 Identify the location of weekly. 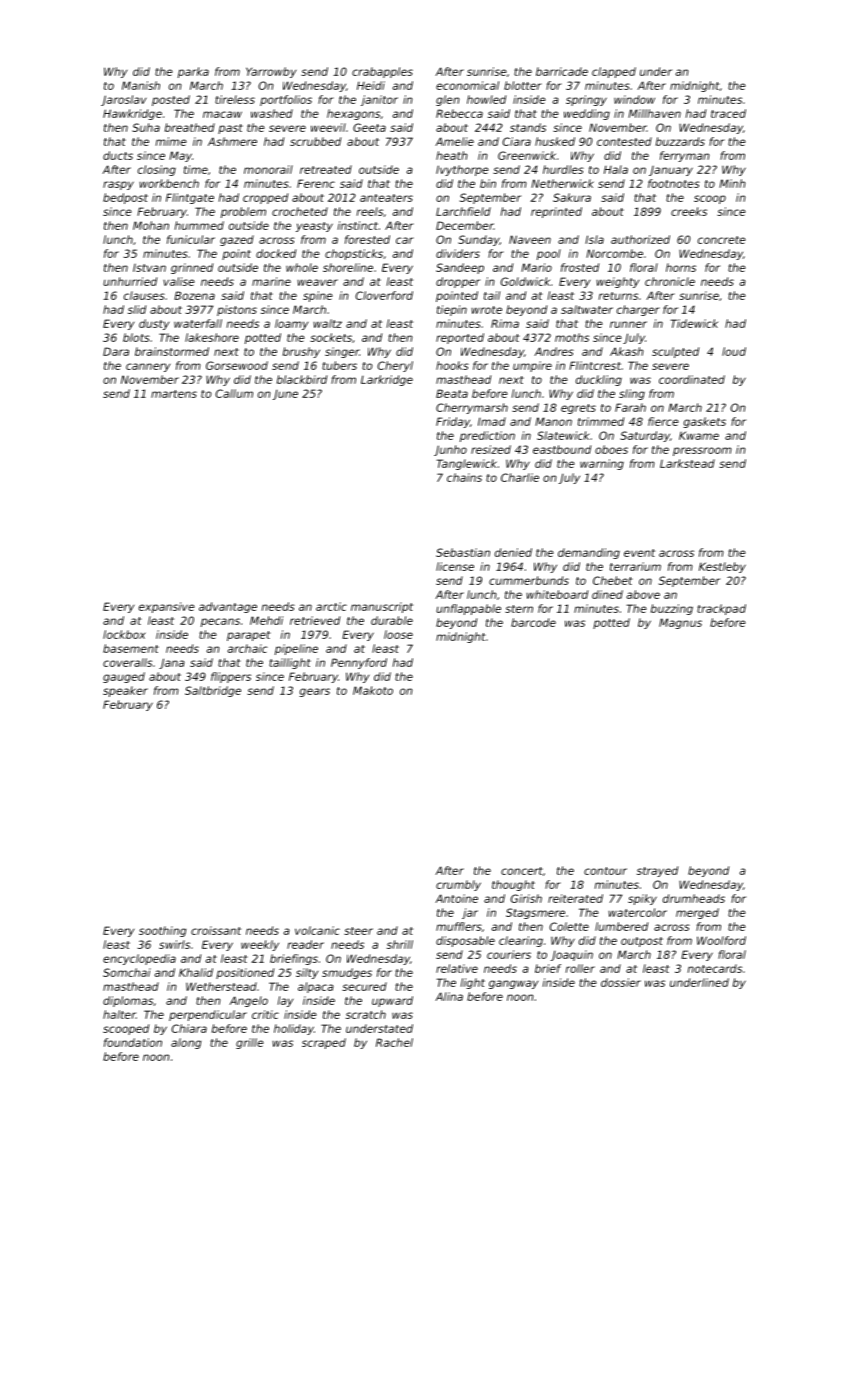
(260, 945).
